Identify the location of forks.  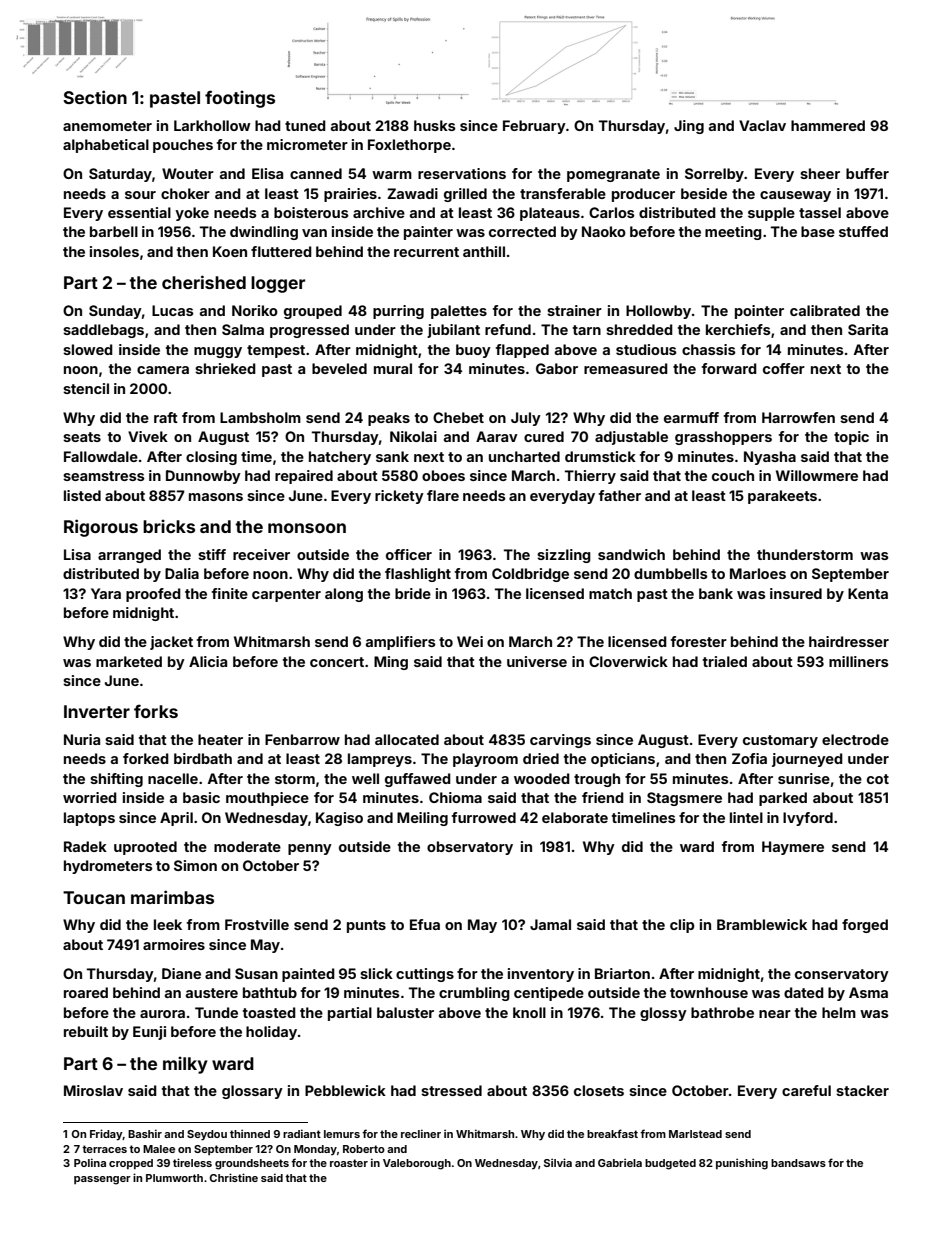
(156, 711).
